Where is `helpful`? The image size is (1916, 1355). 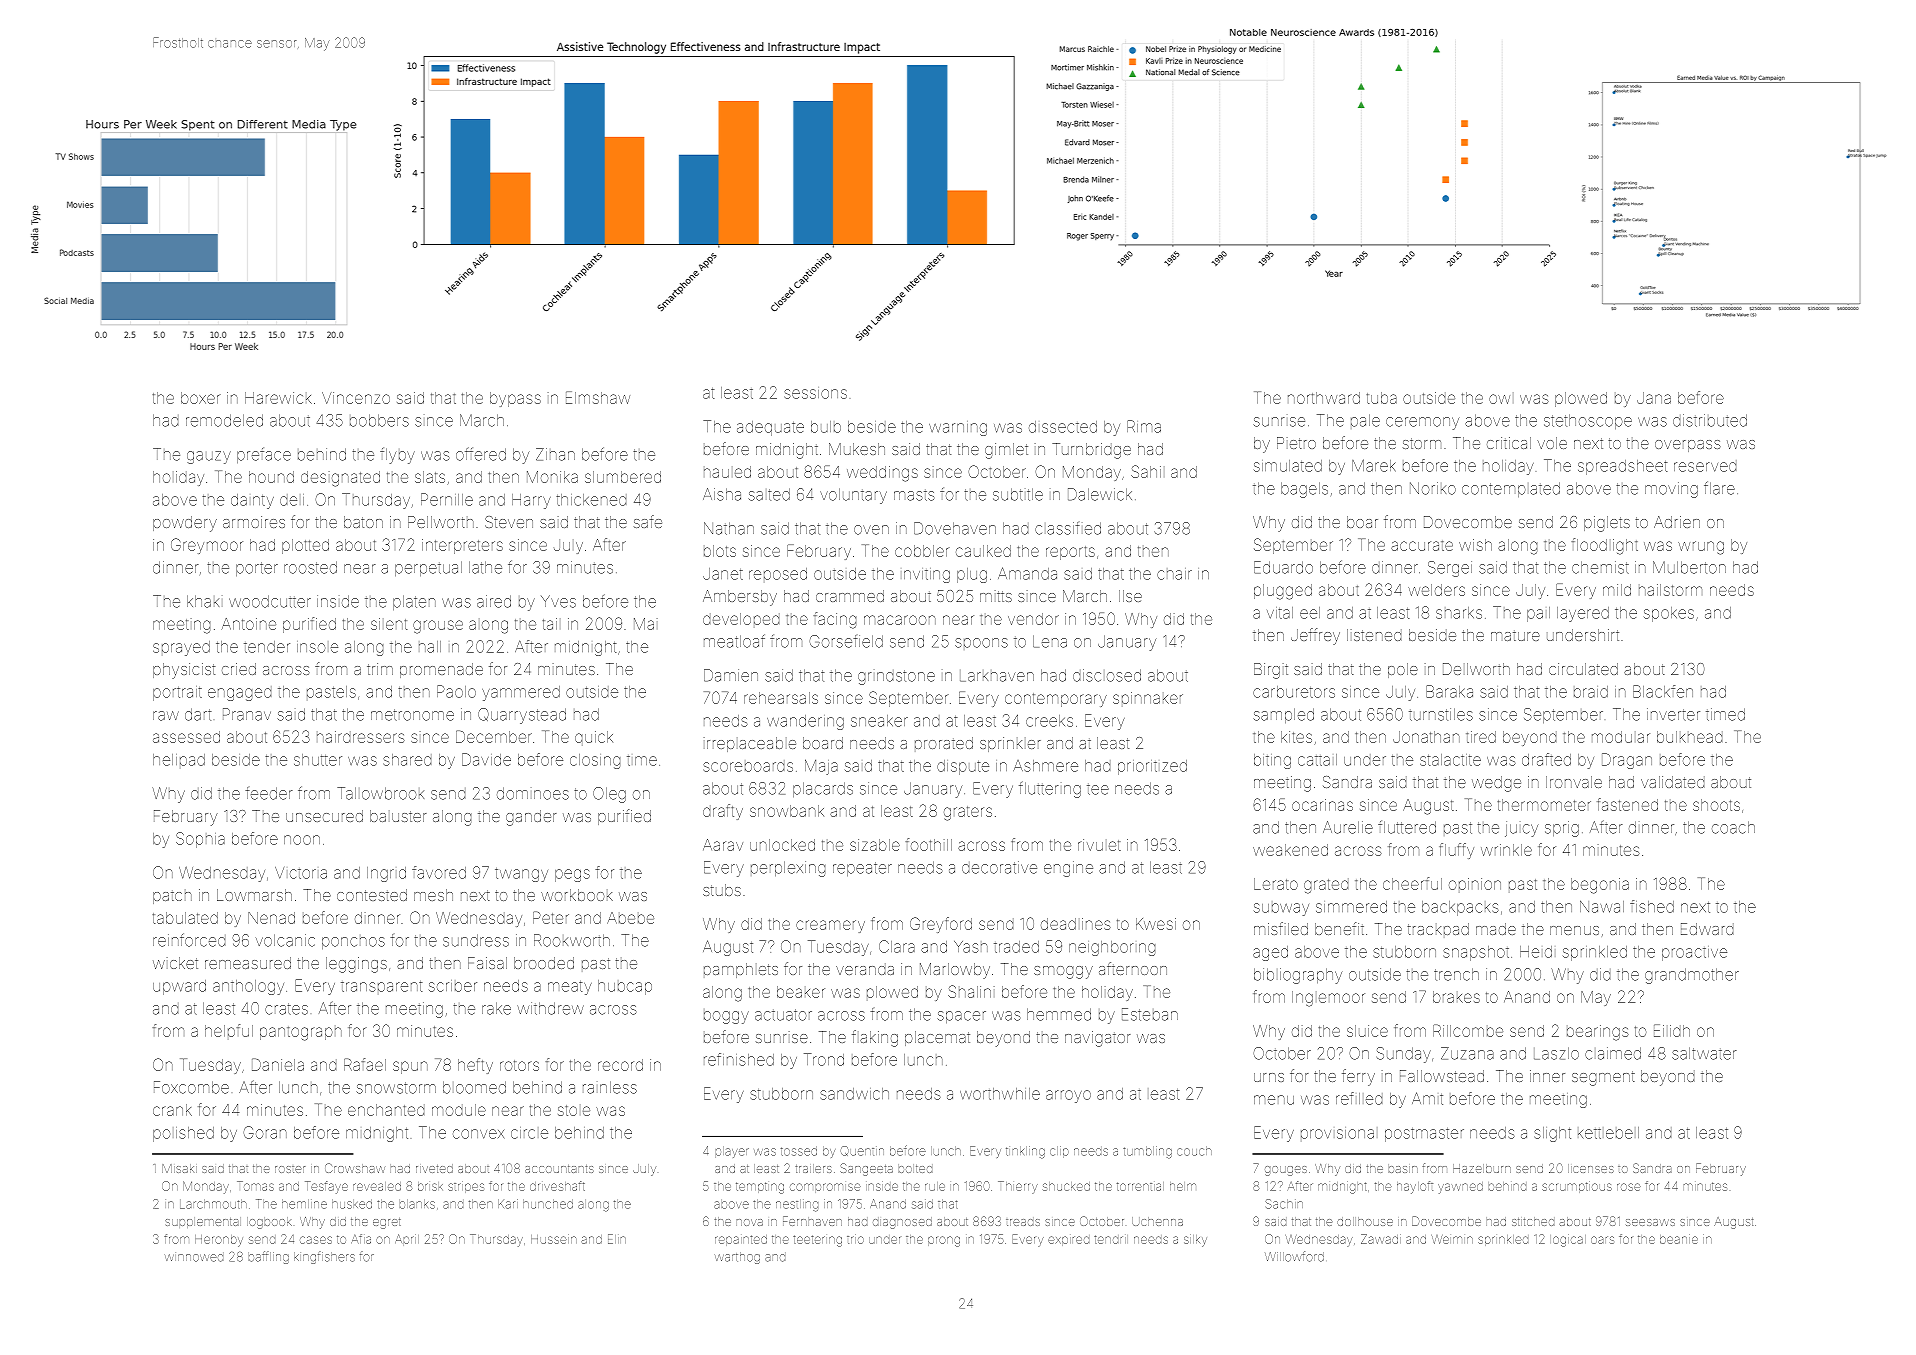 helpful is located at coordinates (229, 1030).
